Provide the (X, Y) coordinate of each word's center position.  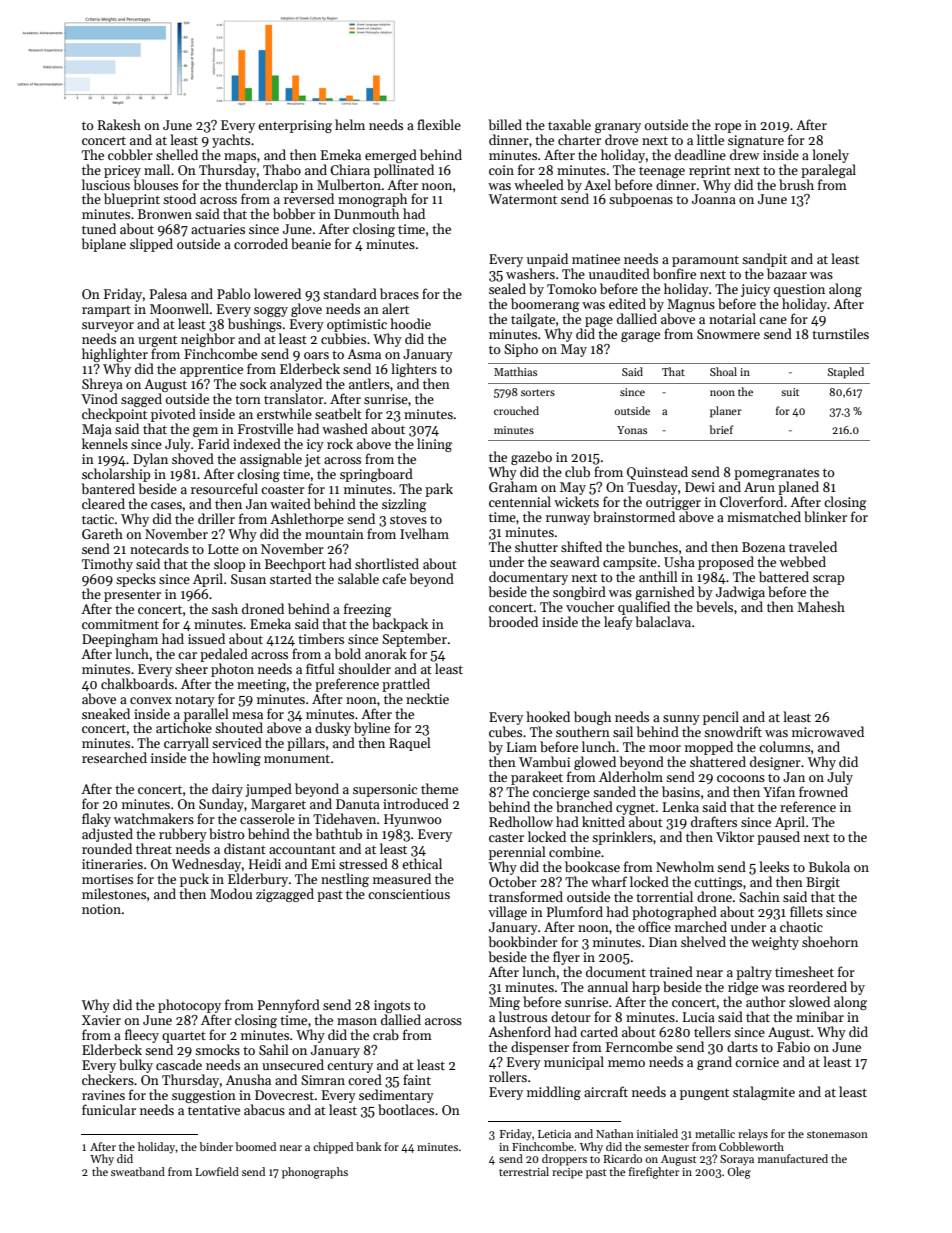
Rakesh (119, 124)
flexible (439, 124)
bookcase (592, 866)
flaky (96, 820)
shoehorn (830, 941)
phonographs (315, 1173)
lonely (830, 156)
